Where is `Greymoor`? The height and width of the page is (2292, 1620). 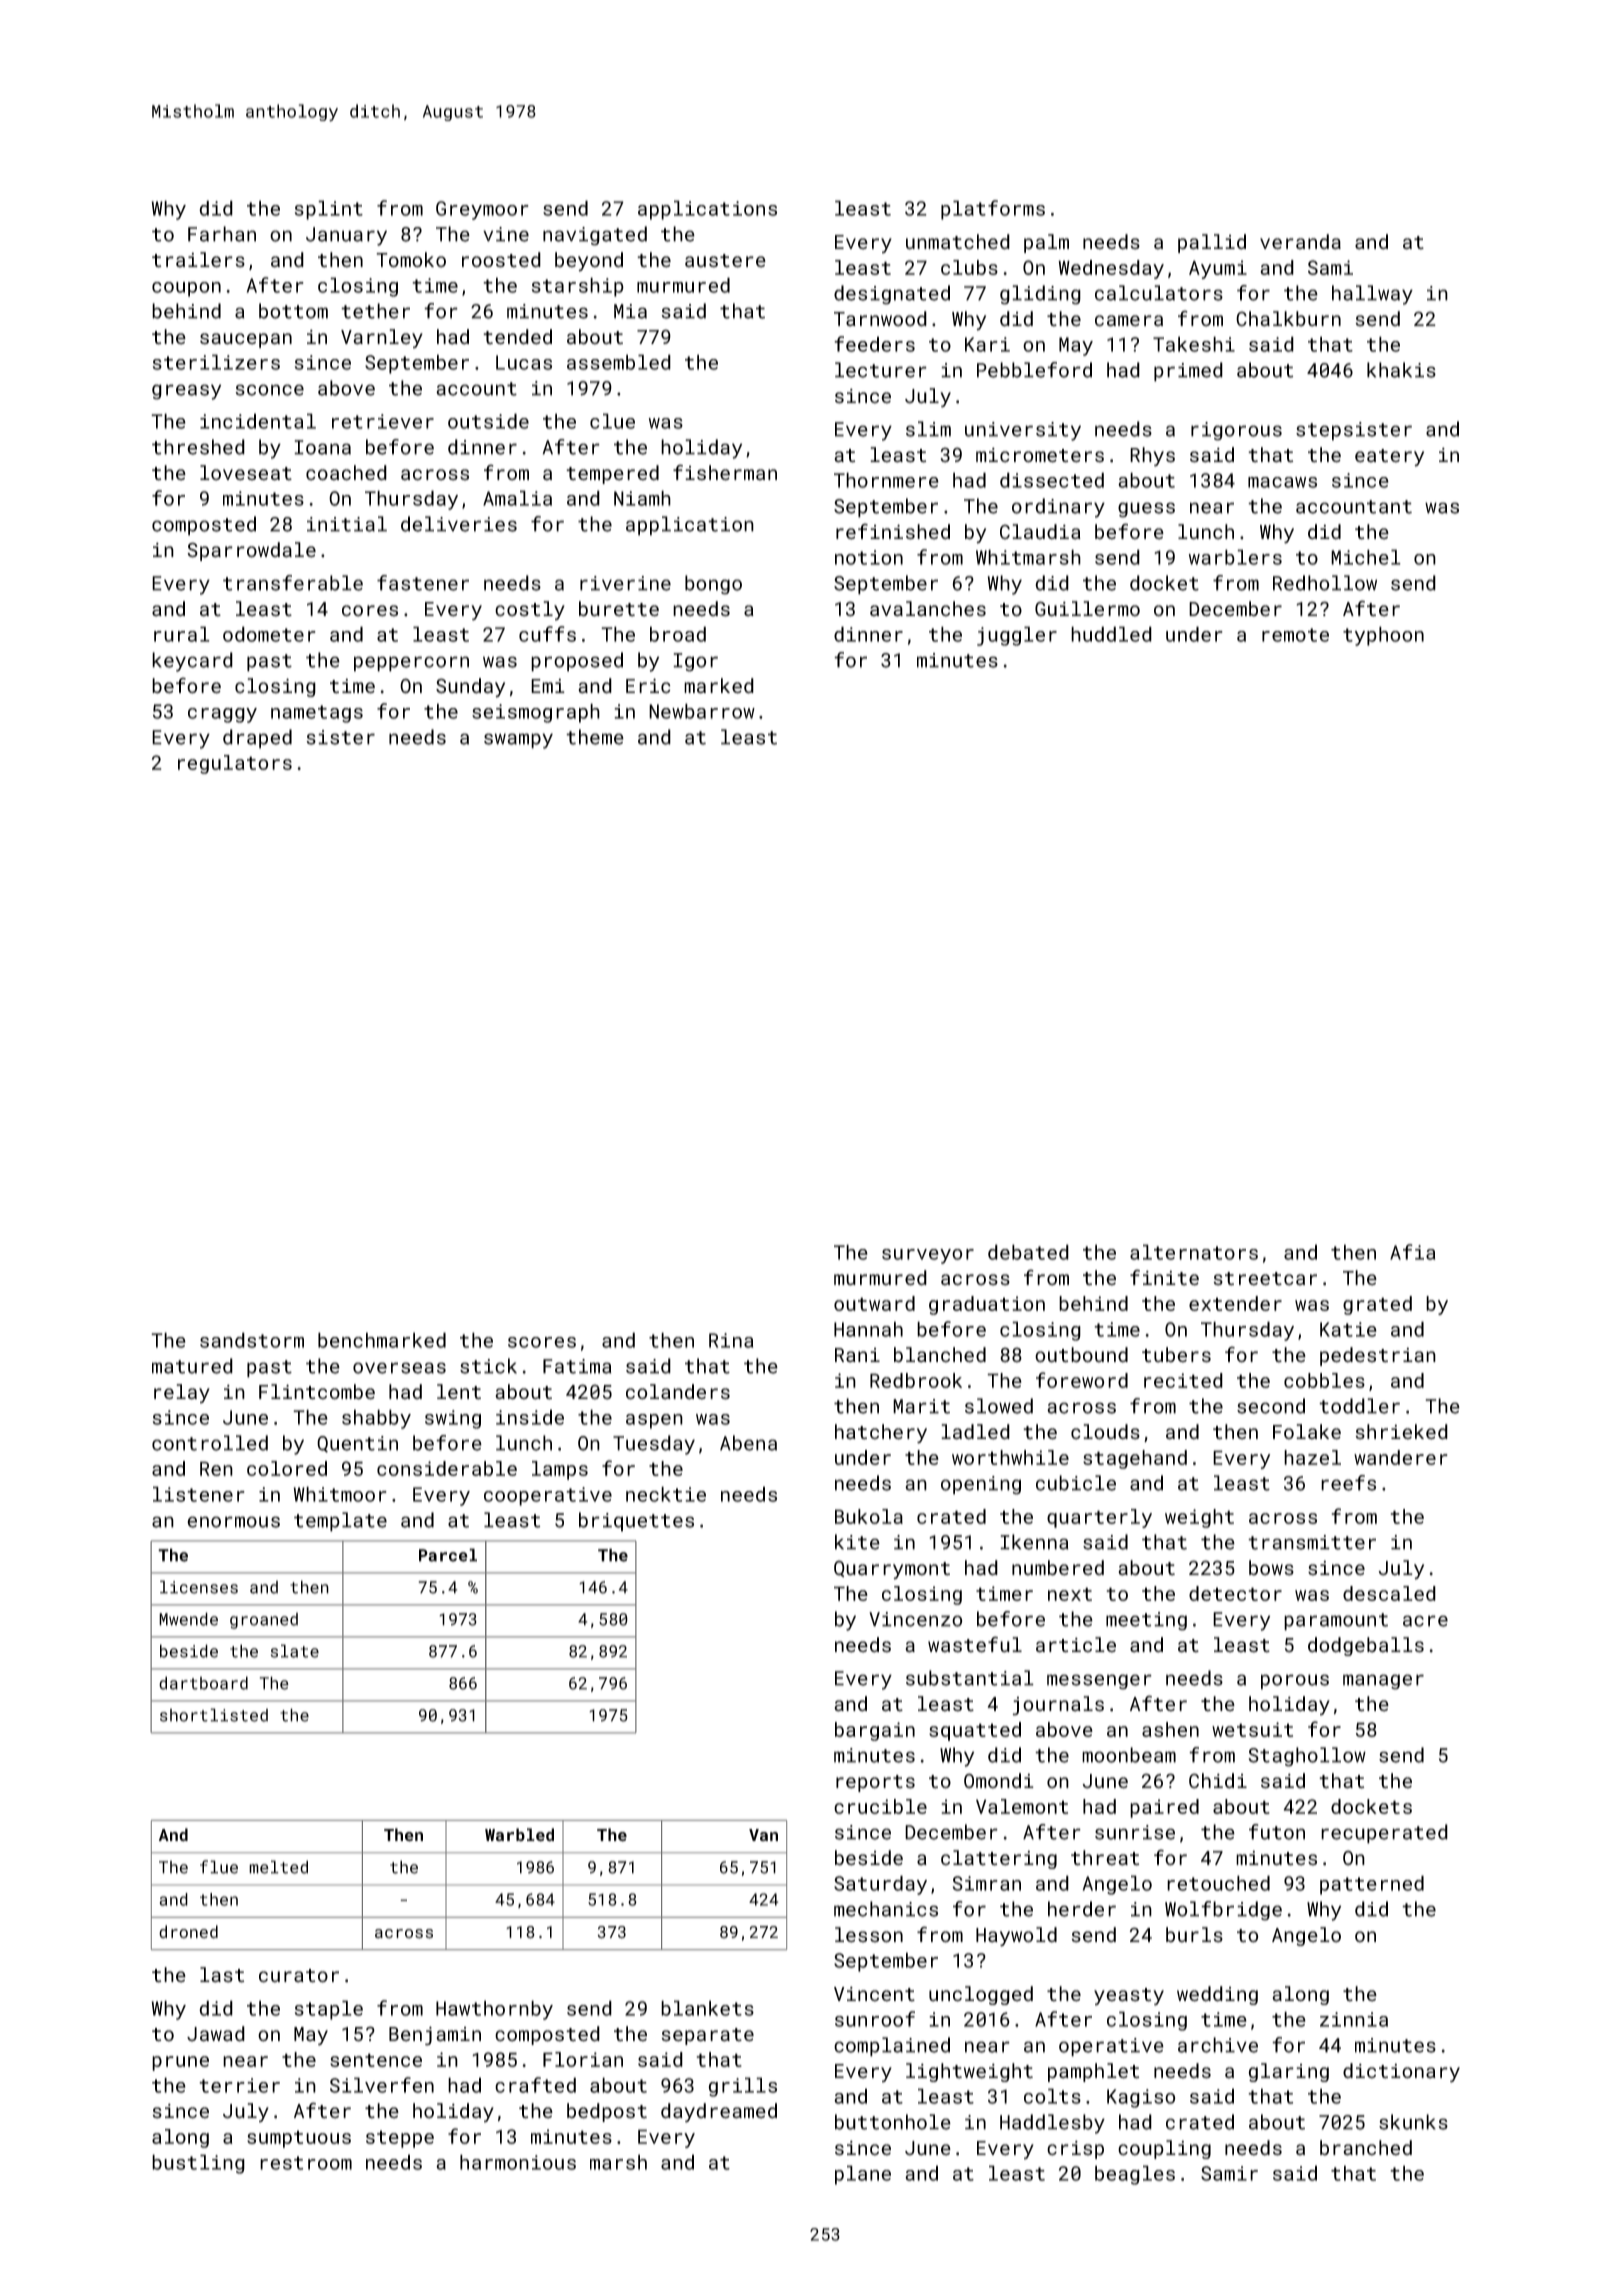
Greymoor is located at coordinates (482, 210).
